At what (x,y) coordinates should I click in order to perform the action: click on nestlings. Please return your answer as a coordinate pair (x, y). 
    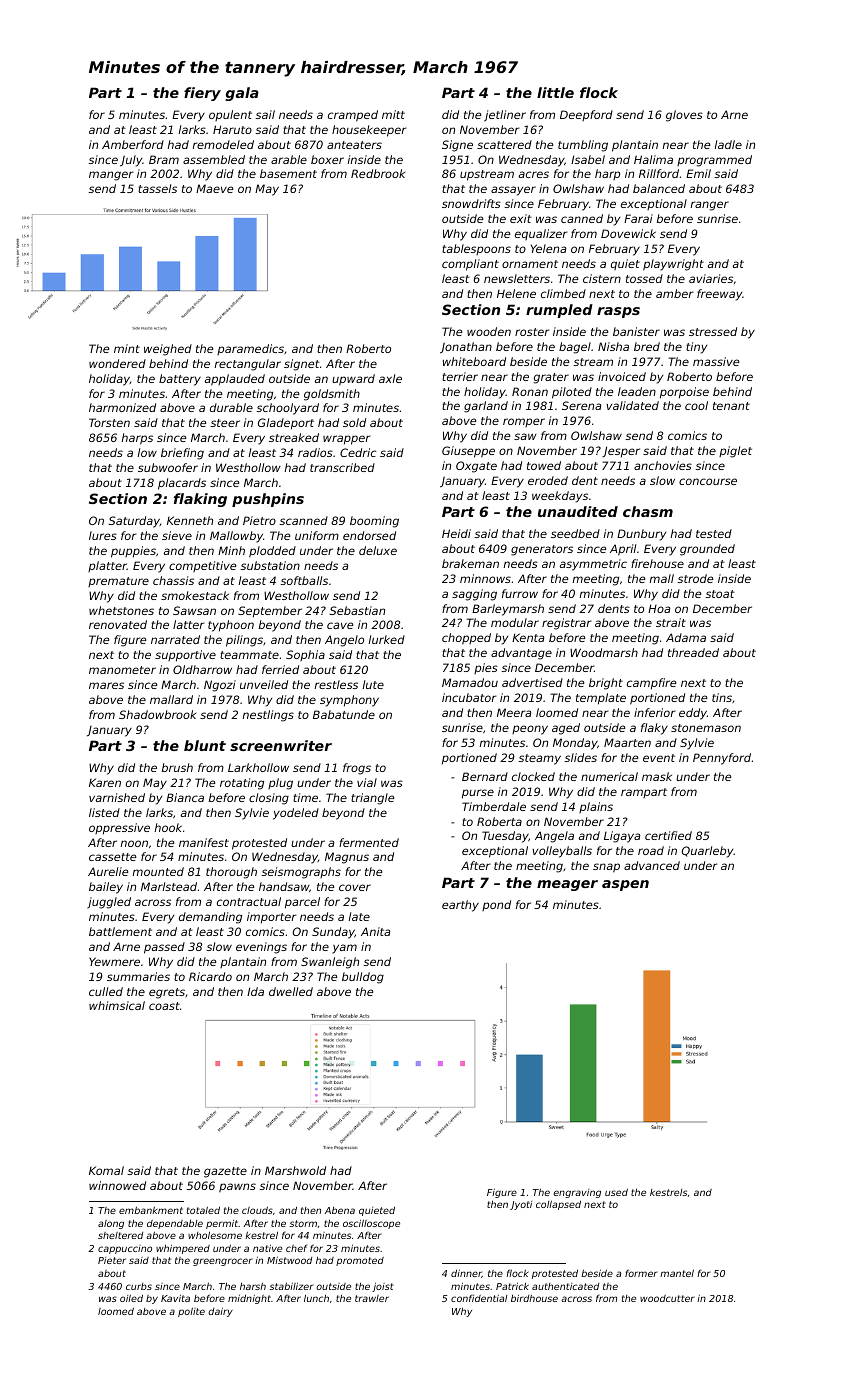
    Looking at the image, I should click on (268, 716).
